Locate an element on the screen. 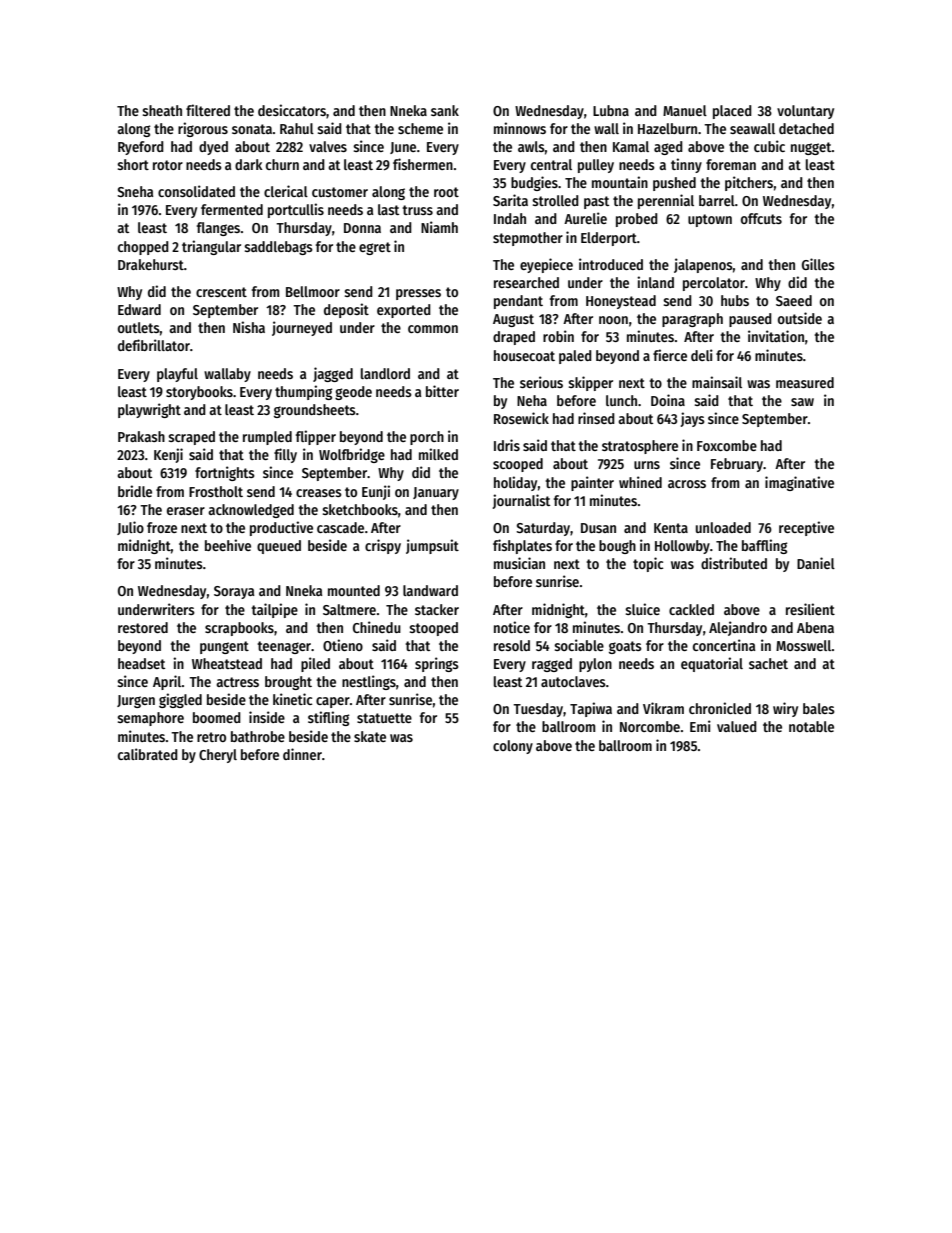 This screenshot has height=1233, width=952. landward is located at coordinates (430, 590).
